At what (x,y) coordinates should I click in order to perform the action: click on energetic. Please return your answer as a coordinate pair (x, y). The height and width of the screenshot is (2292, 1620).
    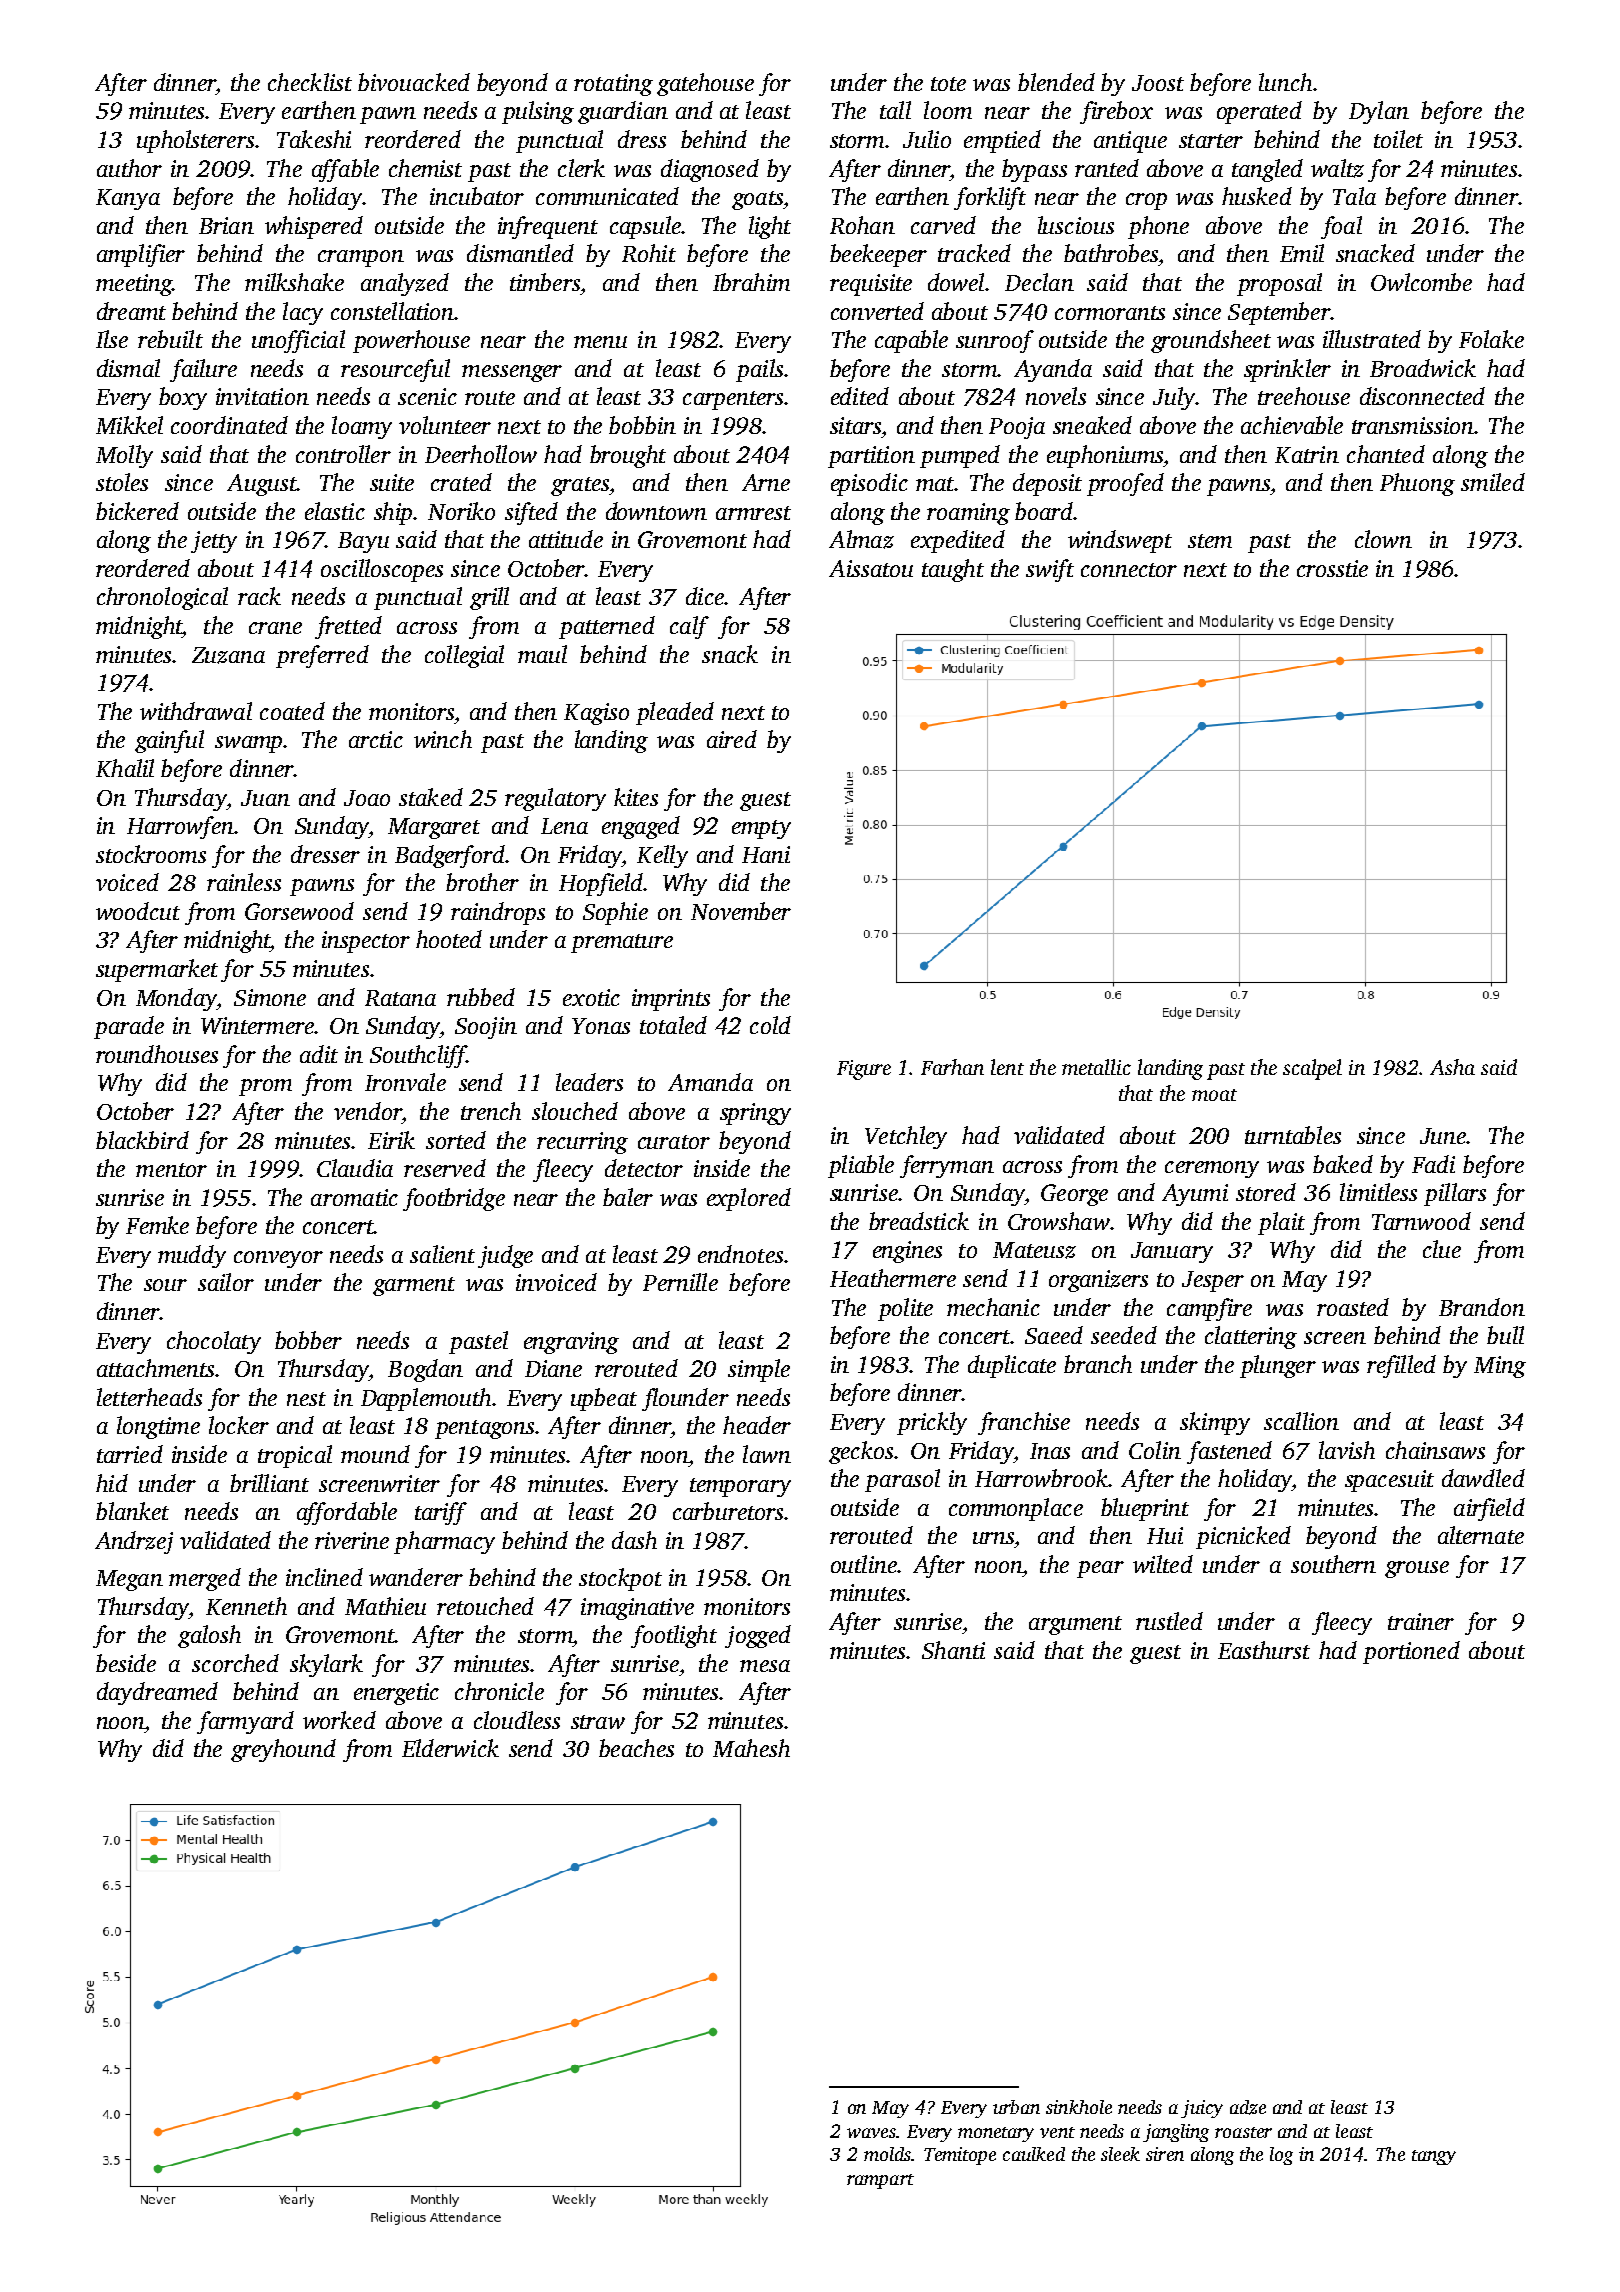
    Looking at the image, I should click on (396, 1694).
